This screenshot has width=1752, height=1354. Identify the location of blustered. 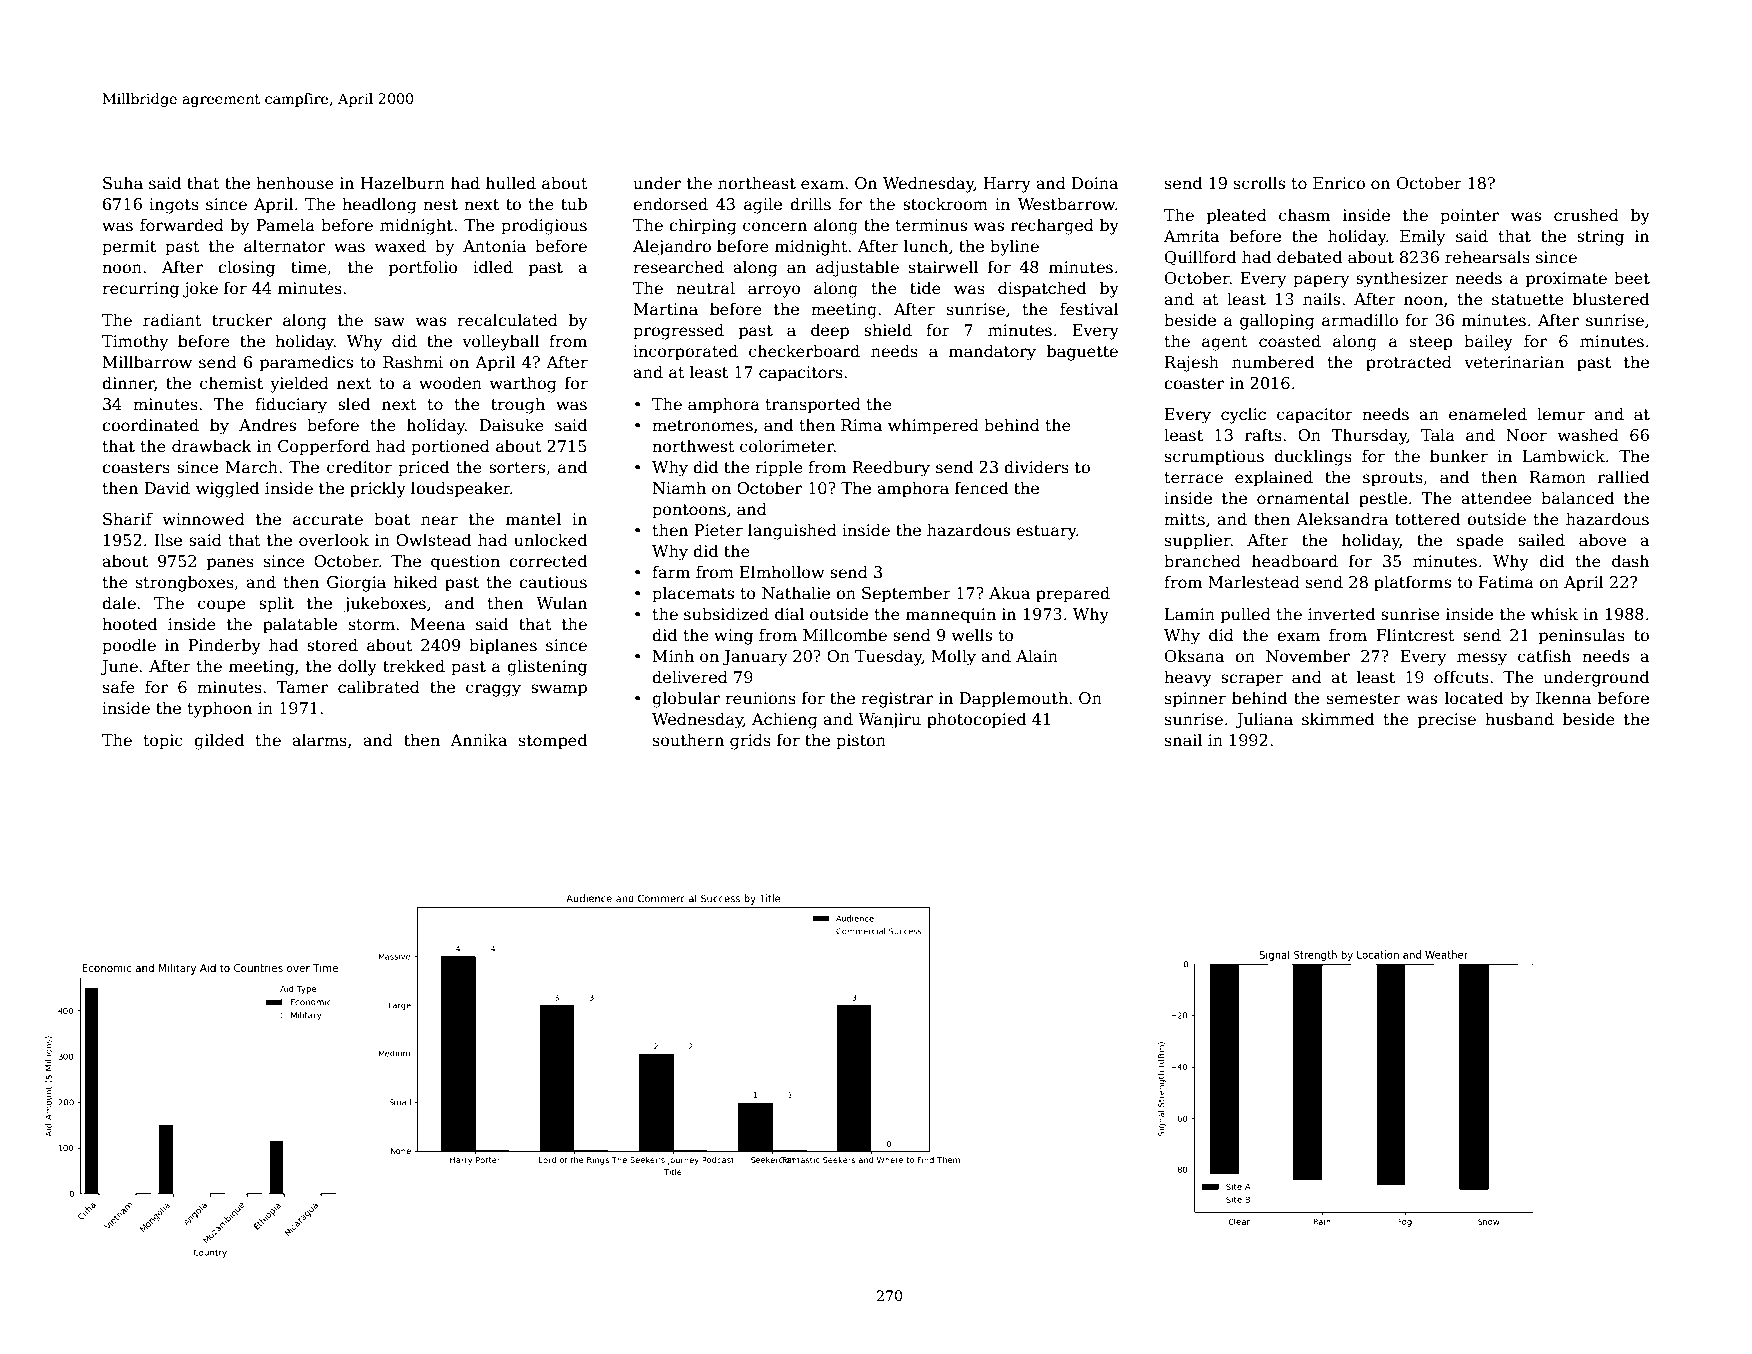
(1611, 299).
